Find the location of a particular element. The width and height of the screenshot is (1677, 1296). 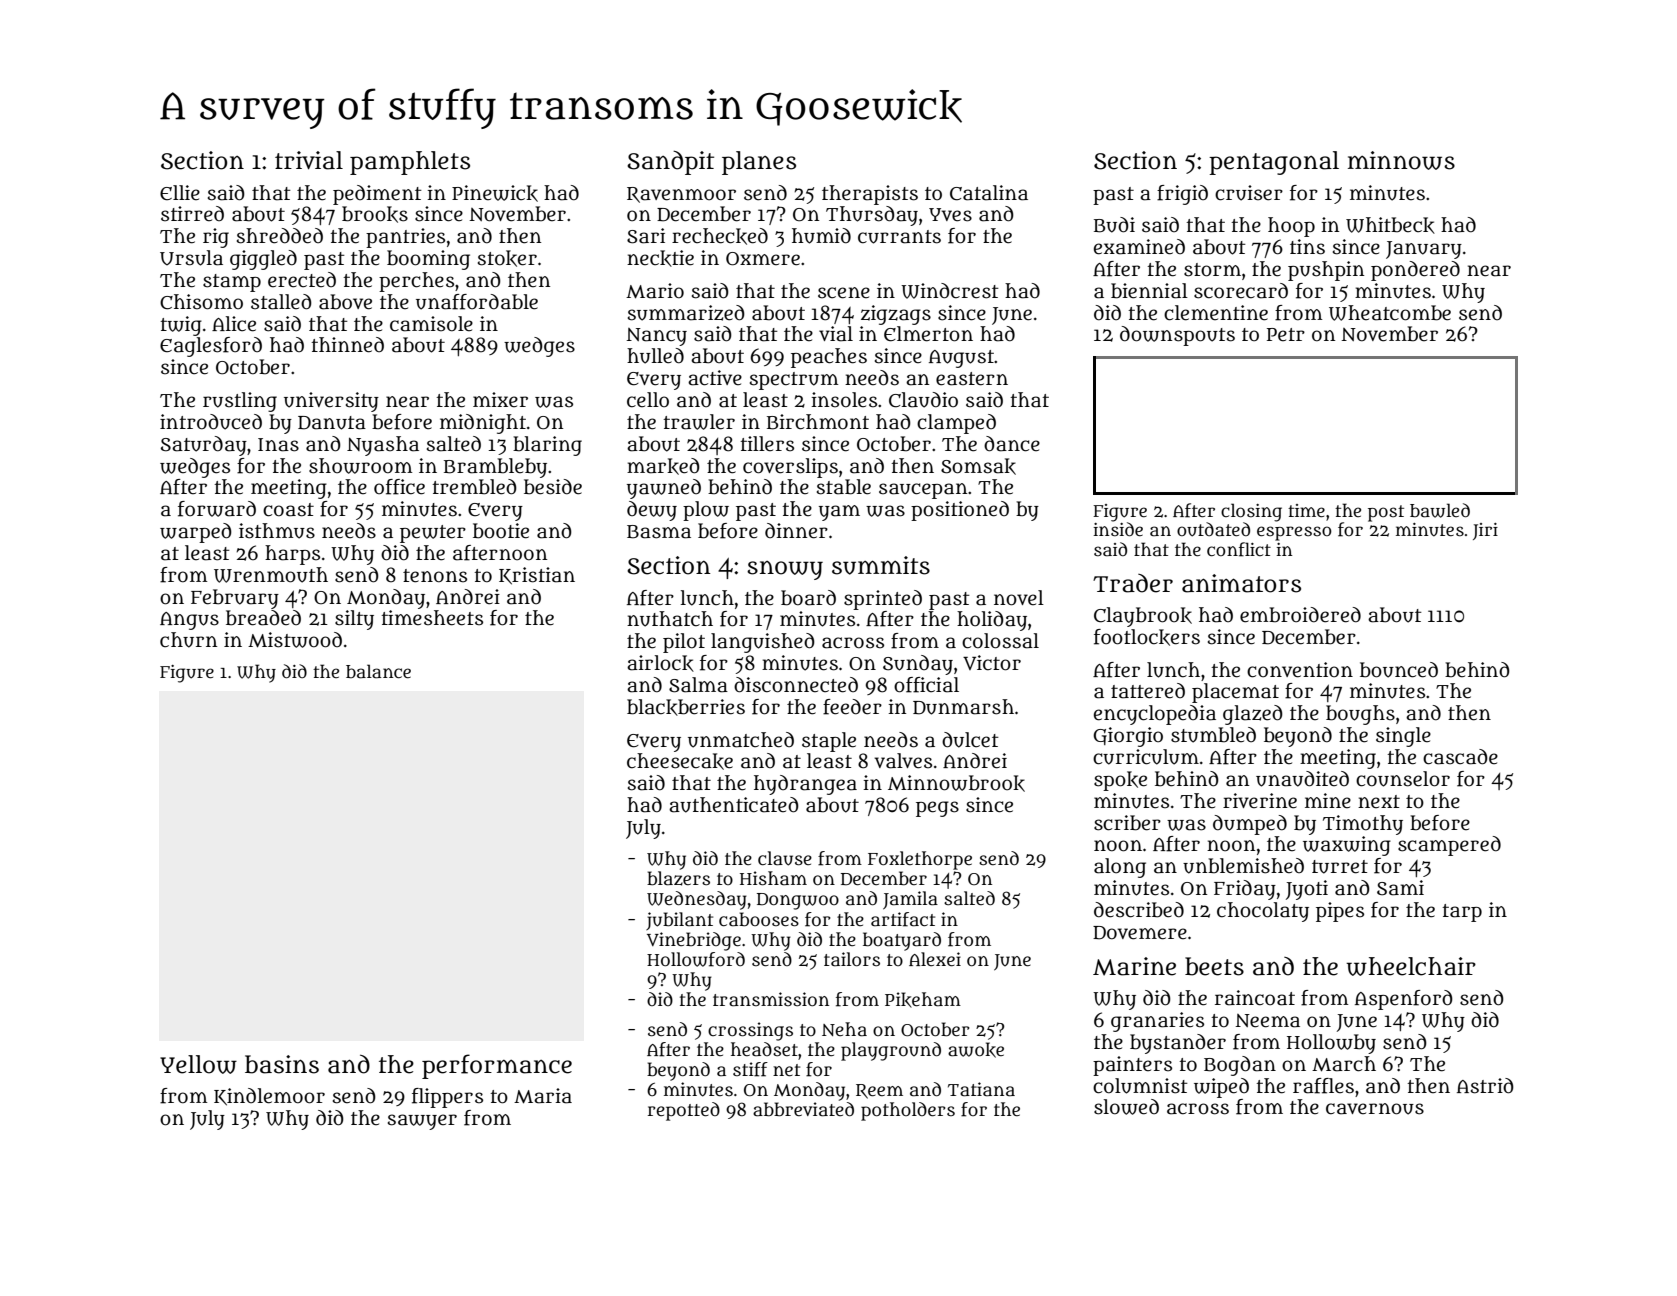

Ellie is located at coordinates (180, 193).
